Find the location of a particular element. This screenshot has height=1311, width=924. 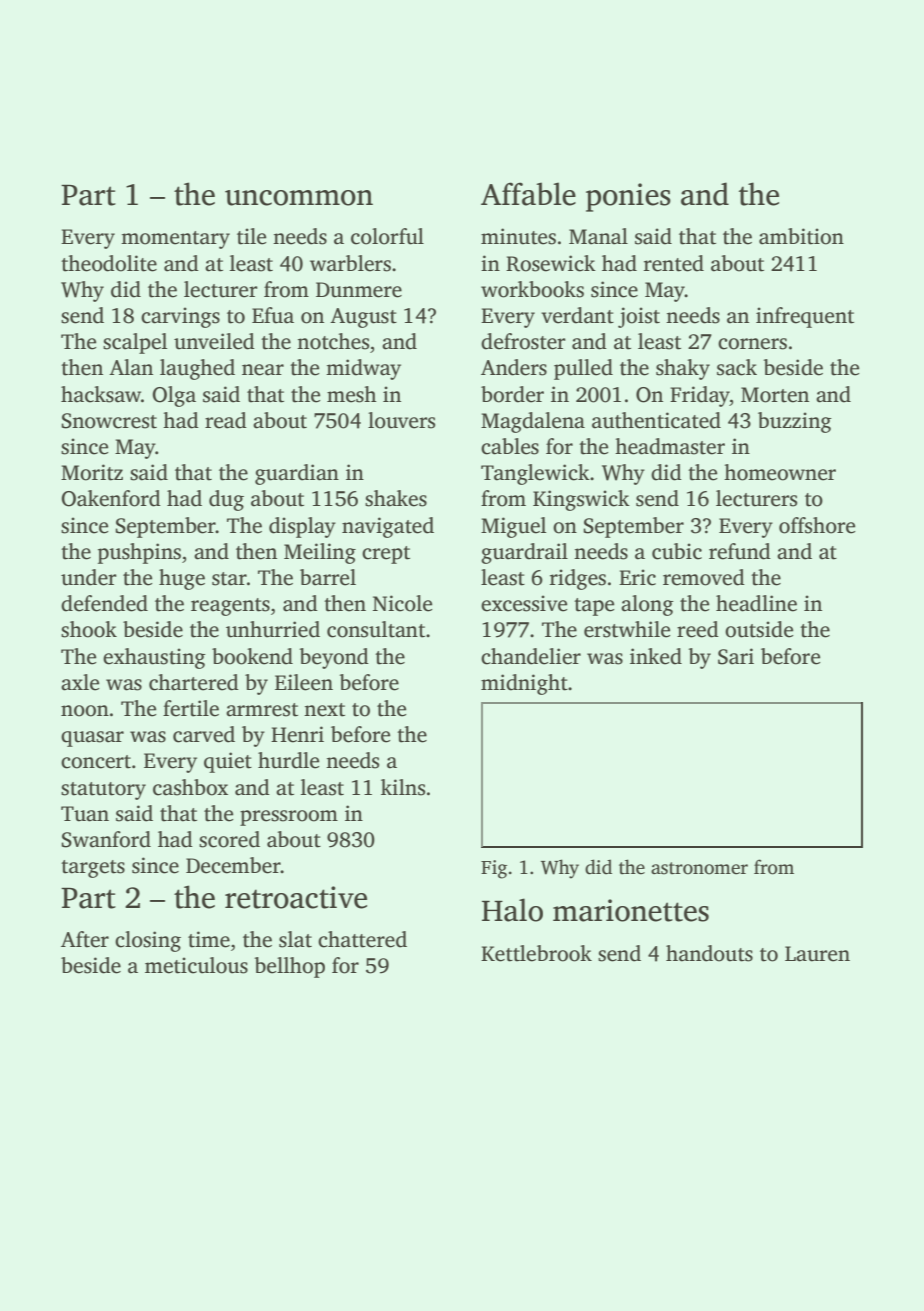

next is located at coordinates (324, 710).
